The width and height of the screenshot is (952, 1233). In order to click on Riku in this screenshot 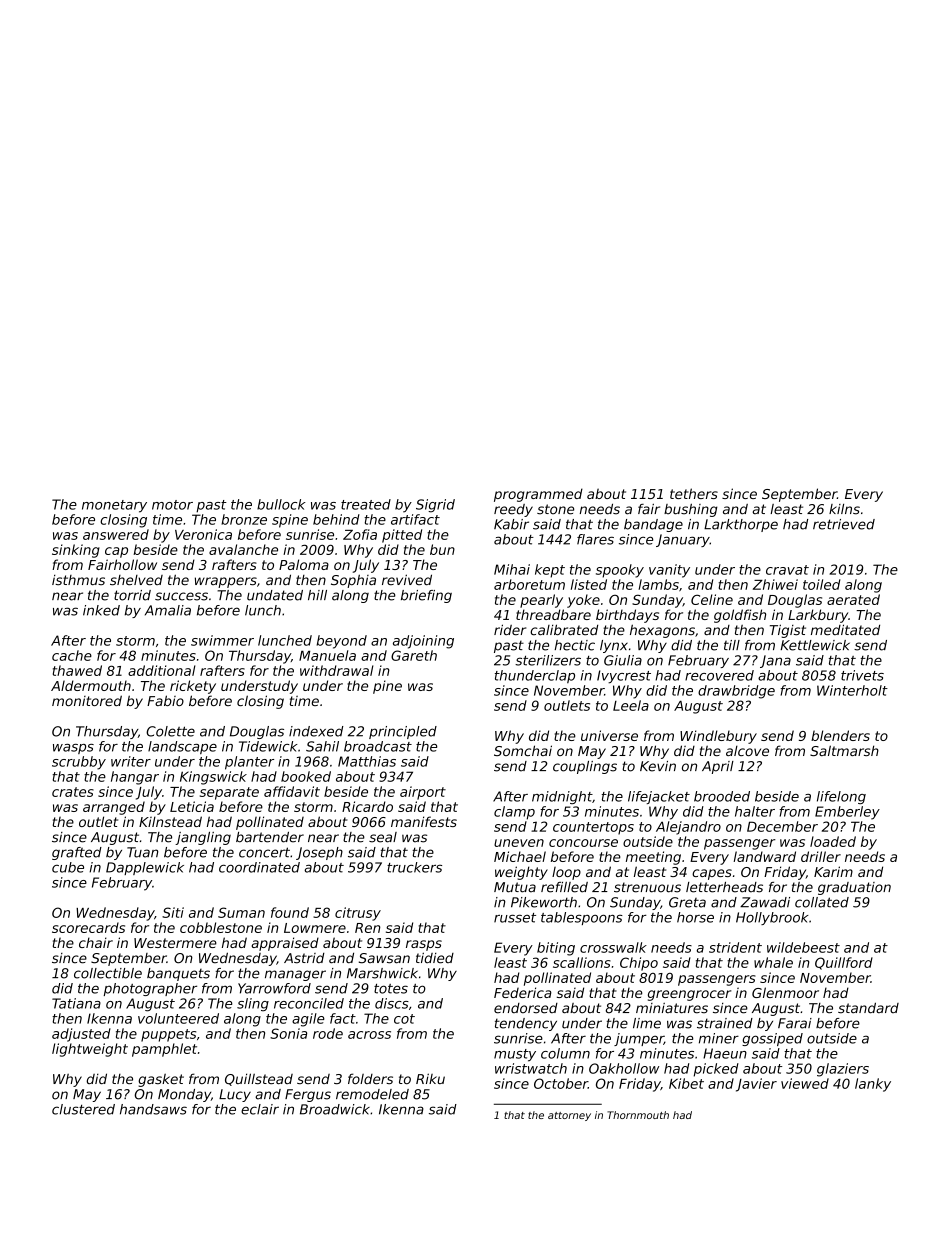, I will do `click(430, 1078)`.
